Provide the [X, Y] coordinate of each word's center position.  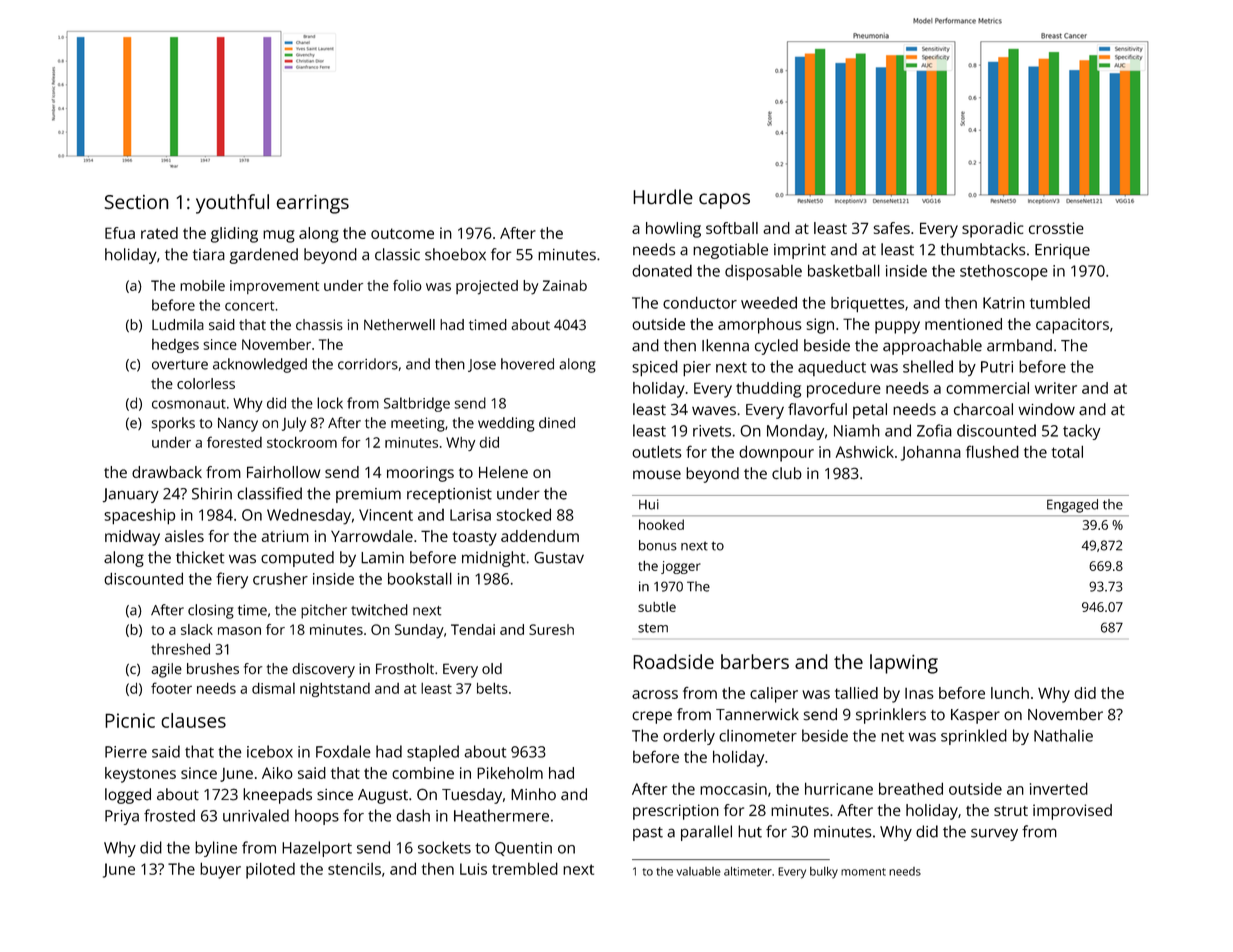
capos [724, 201]
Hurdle [663, 197]
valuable [699, 871]
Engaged [1072, 506]
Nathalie [1063, 735]
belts [492, 688]
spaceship [139, 517]
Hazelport [317, 849]
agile [167, 670]
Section [136, 202]
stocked [524, 514]
